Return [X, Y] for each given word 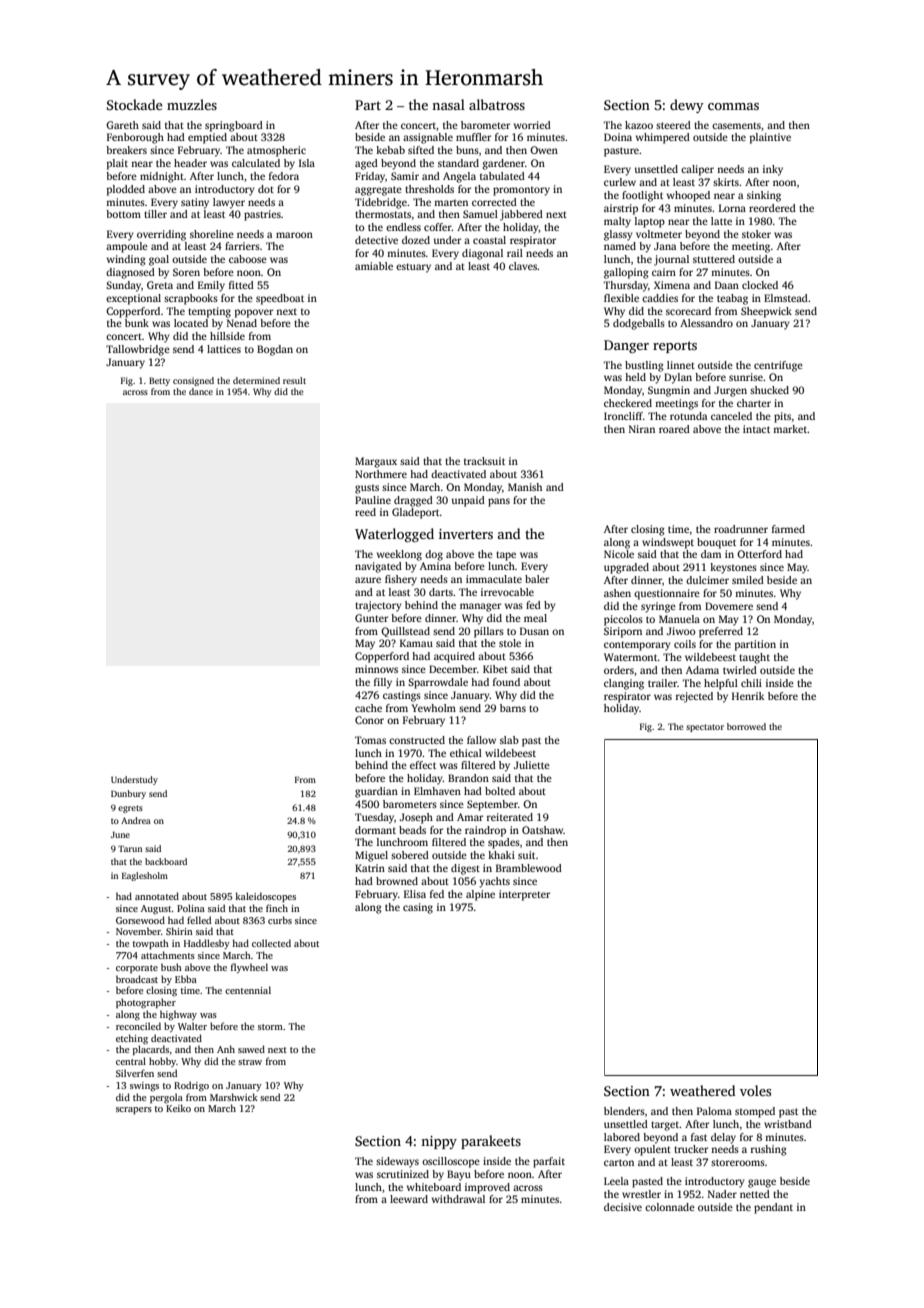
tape [506, 556]
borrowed [746, 726]
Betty [159, 381]
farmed [788, 529]
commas [733, 106]
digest [465, 869]
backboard [166, 861]
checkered [628, 403]
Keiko [178, 1108]
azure [368, 580]
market [790, 429]
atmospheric [276, 151]
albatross [497, 104]
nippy [439, 1142]
